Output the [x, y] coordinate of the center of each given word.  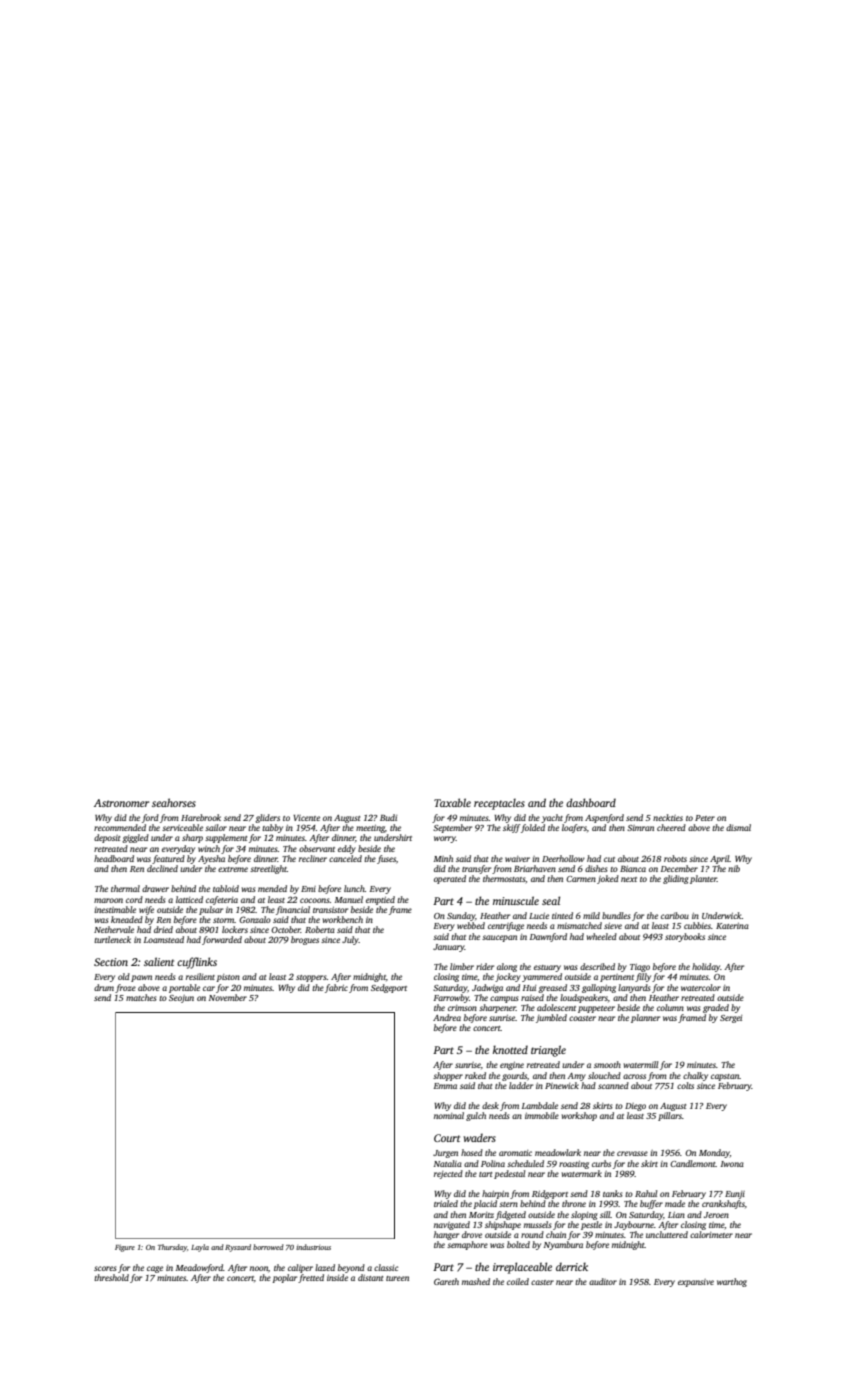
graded [716, 1008]
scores [105, 1268]
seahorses [174, 802]
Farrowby [451, 998]
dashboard [591, 802]
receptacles [499, 804]
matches [141, 997]
